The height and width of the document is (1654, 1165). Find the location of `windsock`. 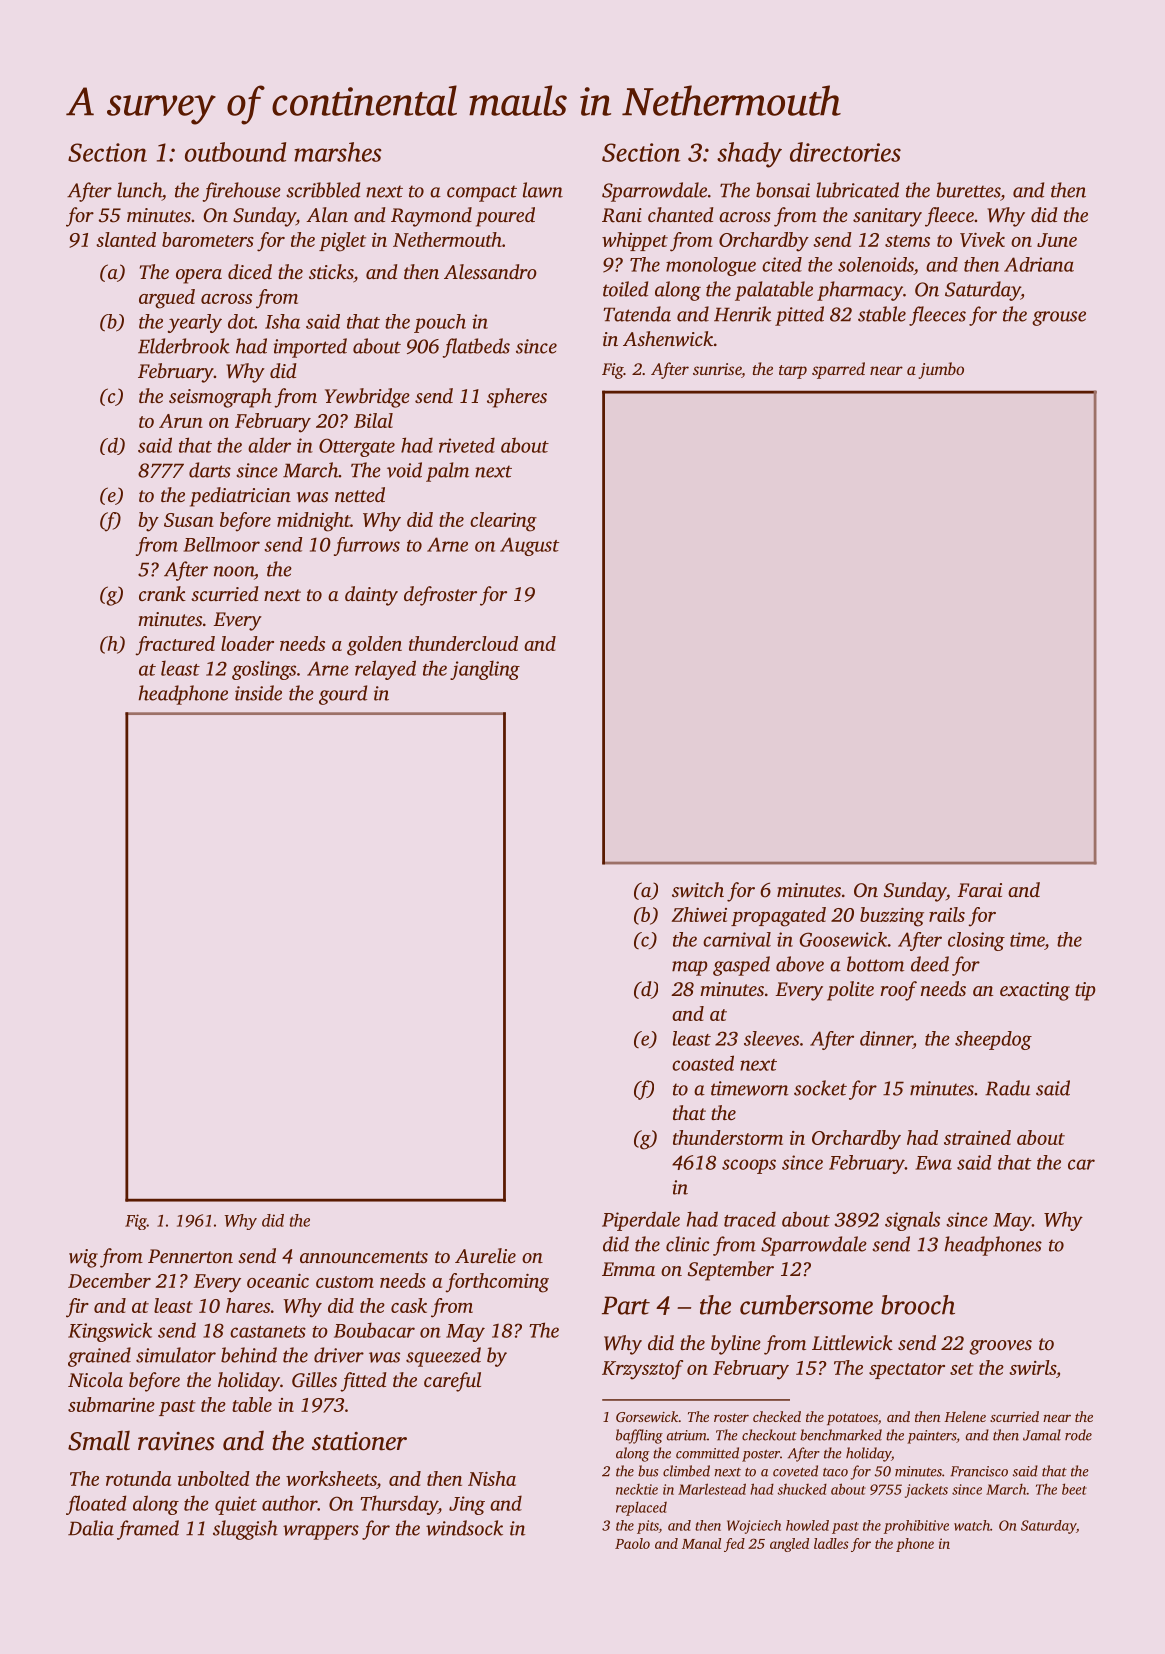

windsock is located at coordinates (464, 1528).
